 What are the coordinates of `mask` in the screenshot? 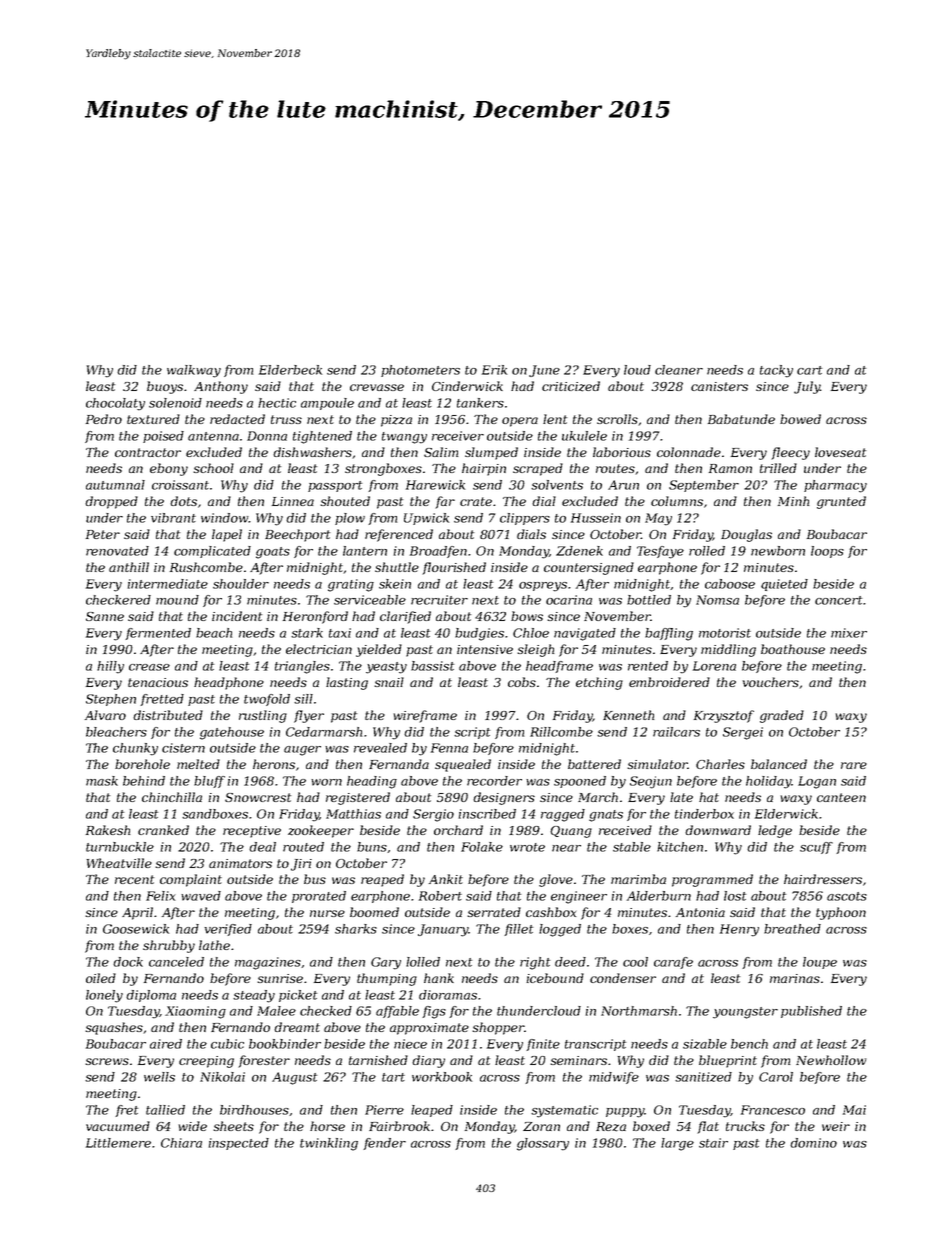 It's located at (102, 781).
